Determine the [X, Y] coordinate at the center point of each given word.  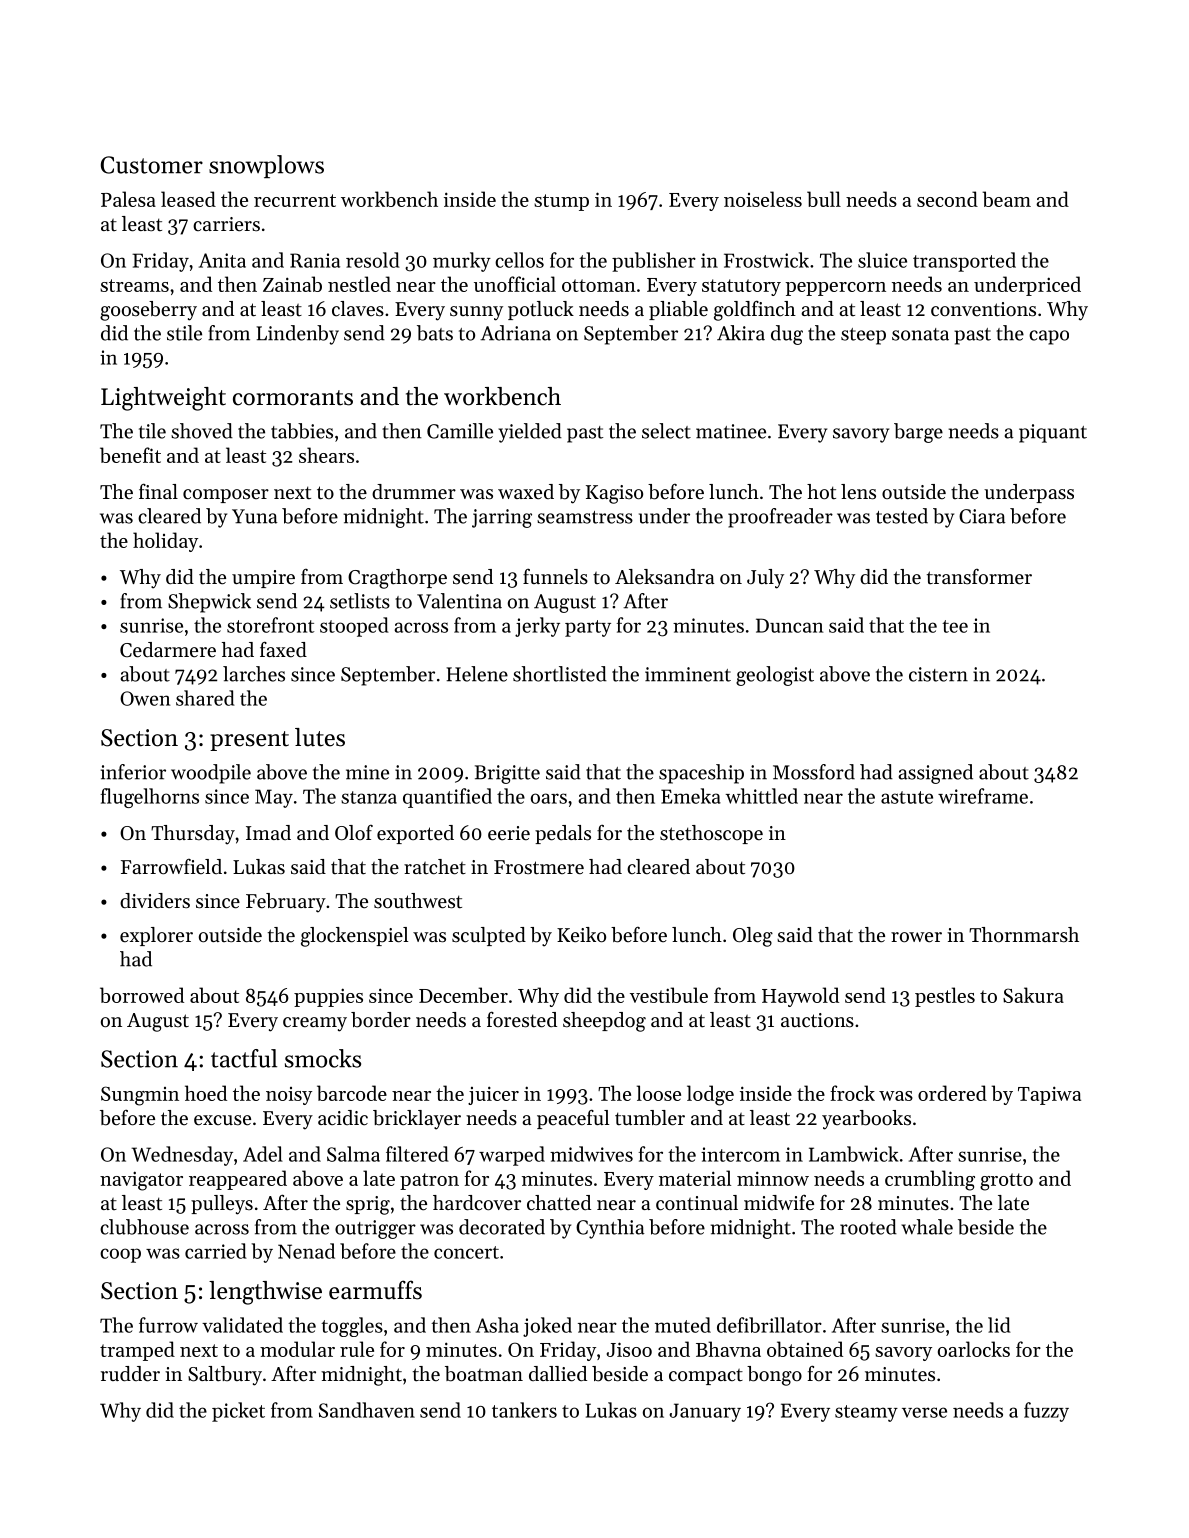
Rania [315, 260]
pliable [678, 310]
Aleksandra [665, 577]
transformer [979, 577]
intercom [740, 1154]
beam [1006, 199]
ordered [952, 1093]
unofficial [515, 284]
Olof [354, 832]
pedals [563, 834]
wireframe [983, 796]
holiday [165, 542]
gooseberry [148, 311]
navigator [141, 1181]
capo [1049, 337]
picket [238, 1412]
